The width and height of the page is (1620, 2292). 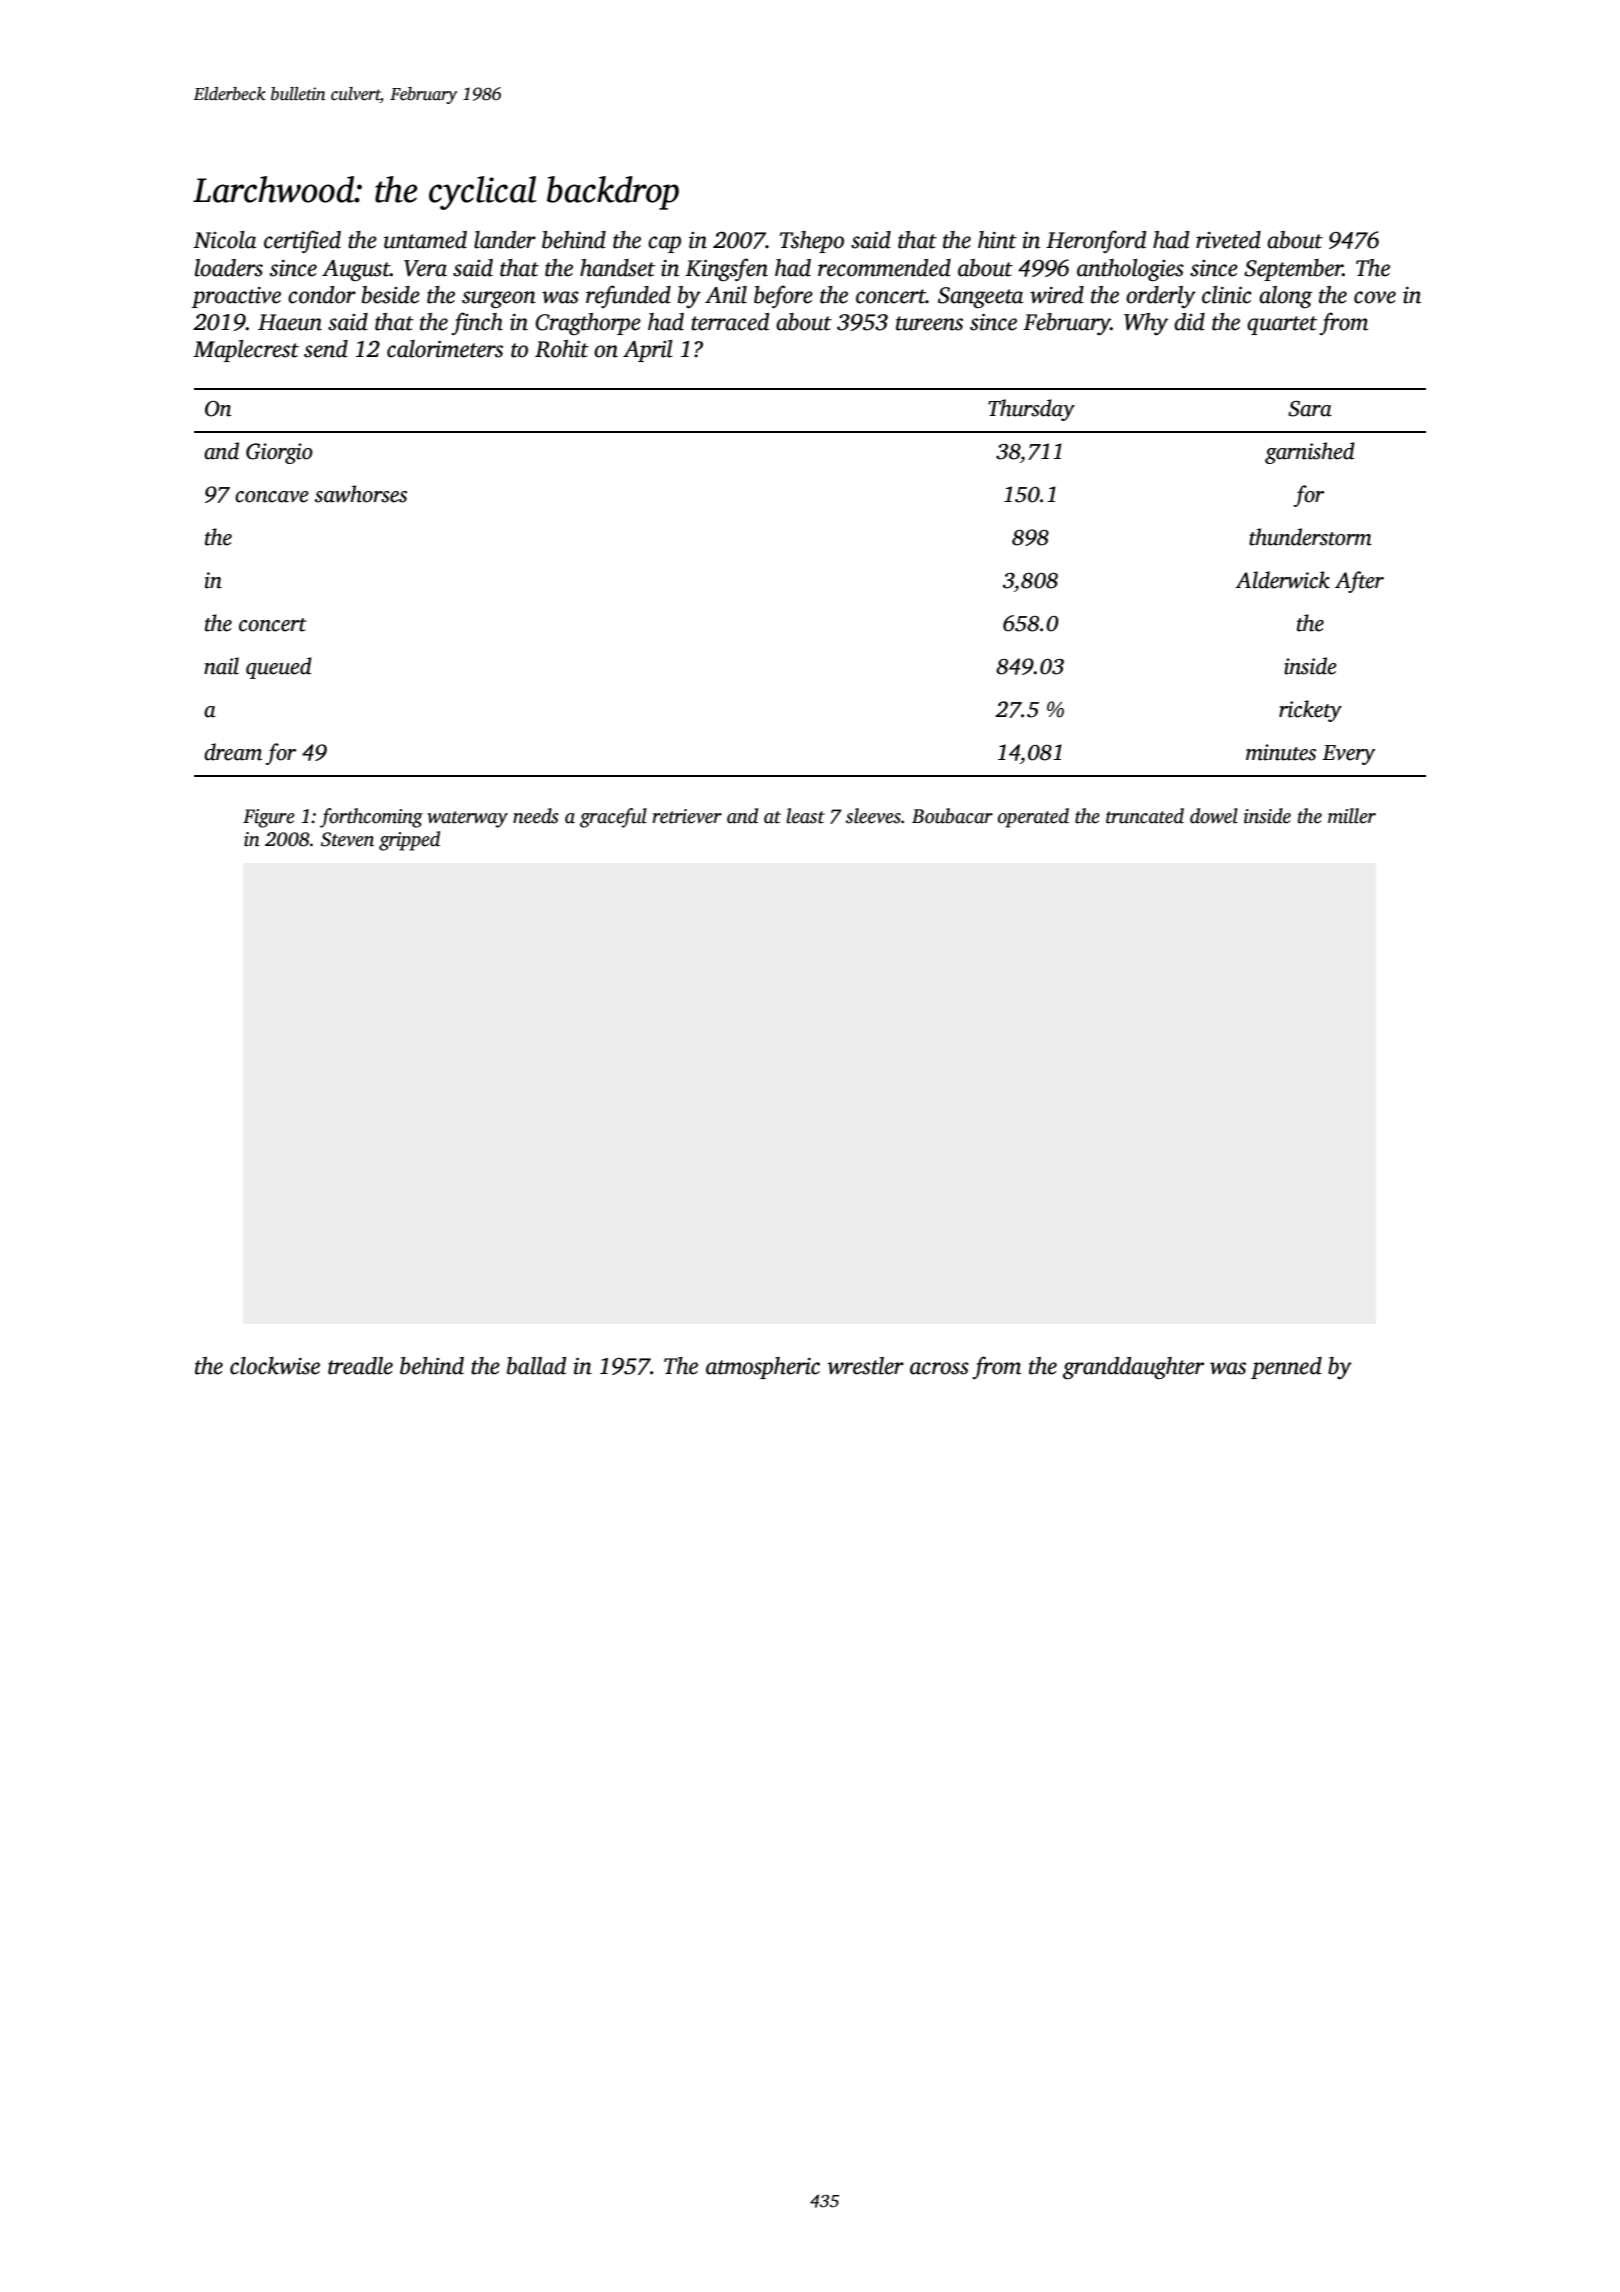 I want to click on untamed, so click(x=425, y=240).
